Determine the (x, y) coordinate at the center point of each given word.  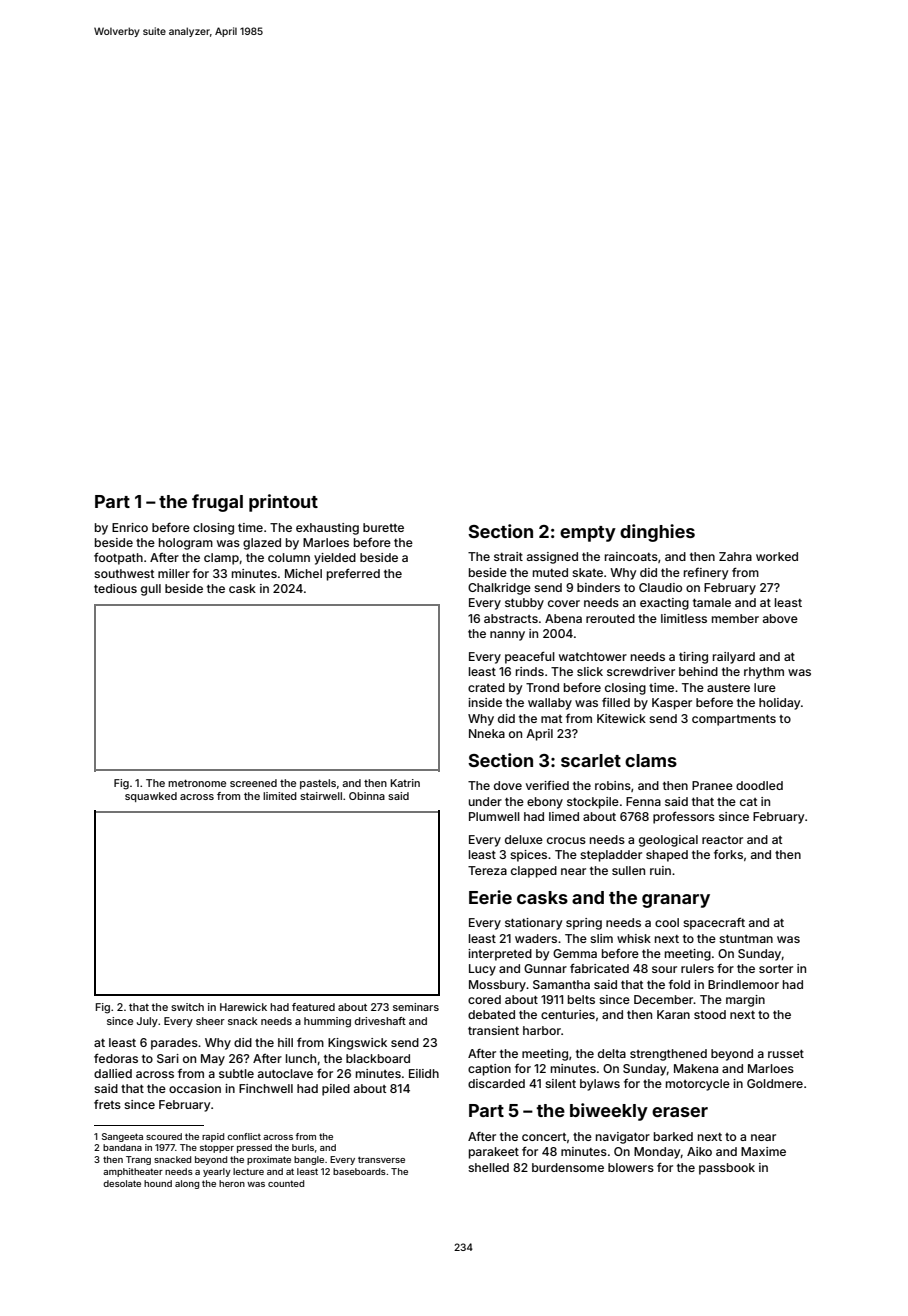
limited (280, 796)
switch (187, 1007)
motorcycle (698, 1085)
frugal (217, 503)
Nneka (487, 733)
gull (151, 590)
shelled (488, 1167)
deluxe (524, 839)
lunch (301, 1058)
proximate (269, 1160)
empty (588, 534)
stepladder (611, 856)
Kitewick (621, 718)
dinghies (657, 533)
